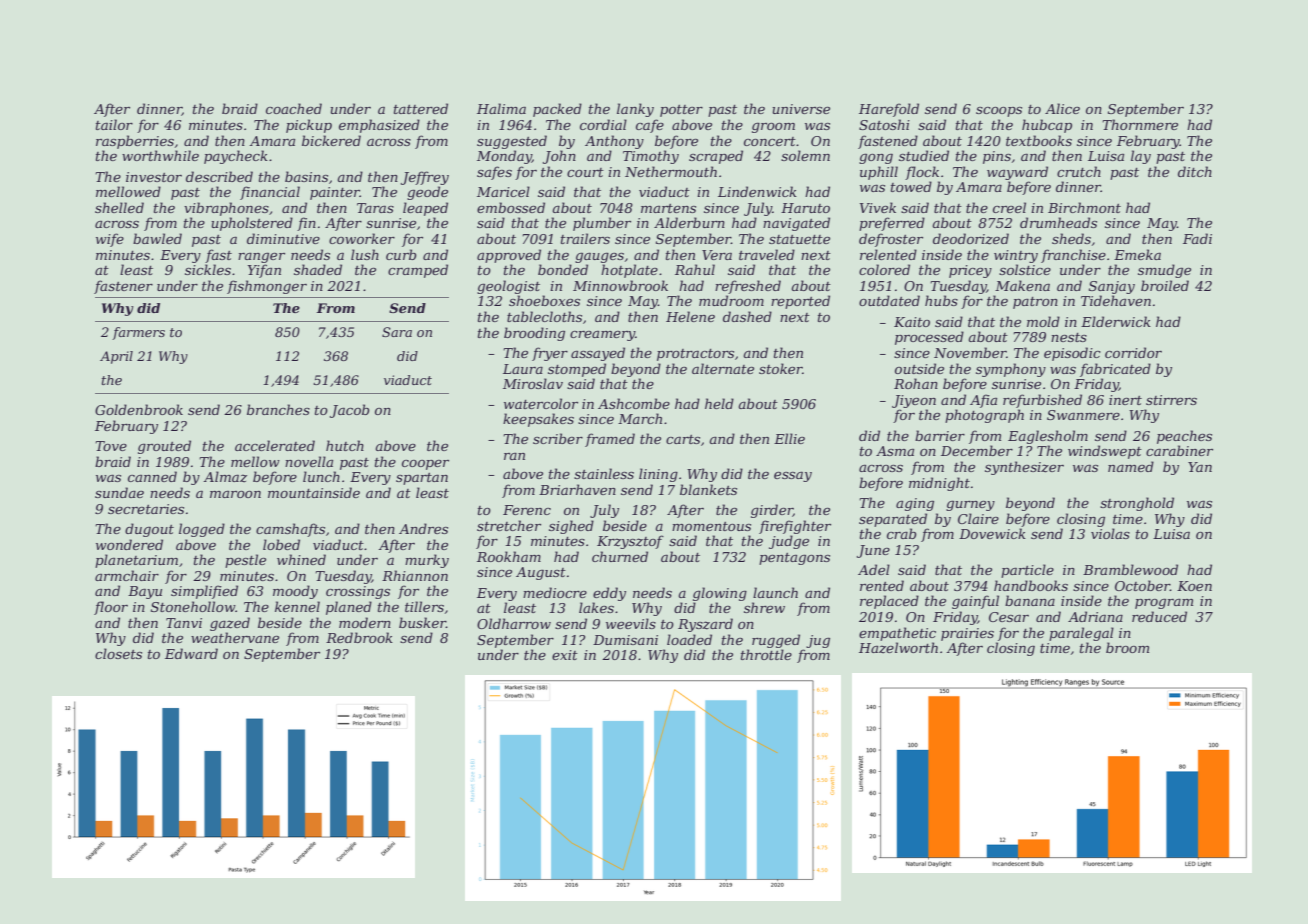  I want to click on alternate, so click(723, 368).
